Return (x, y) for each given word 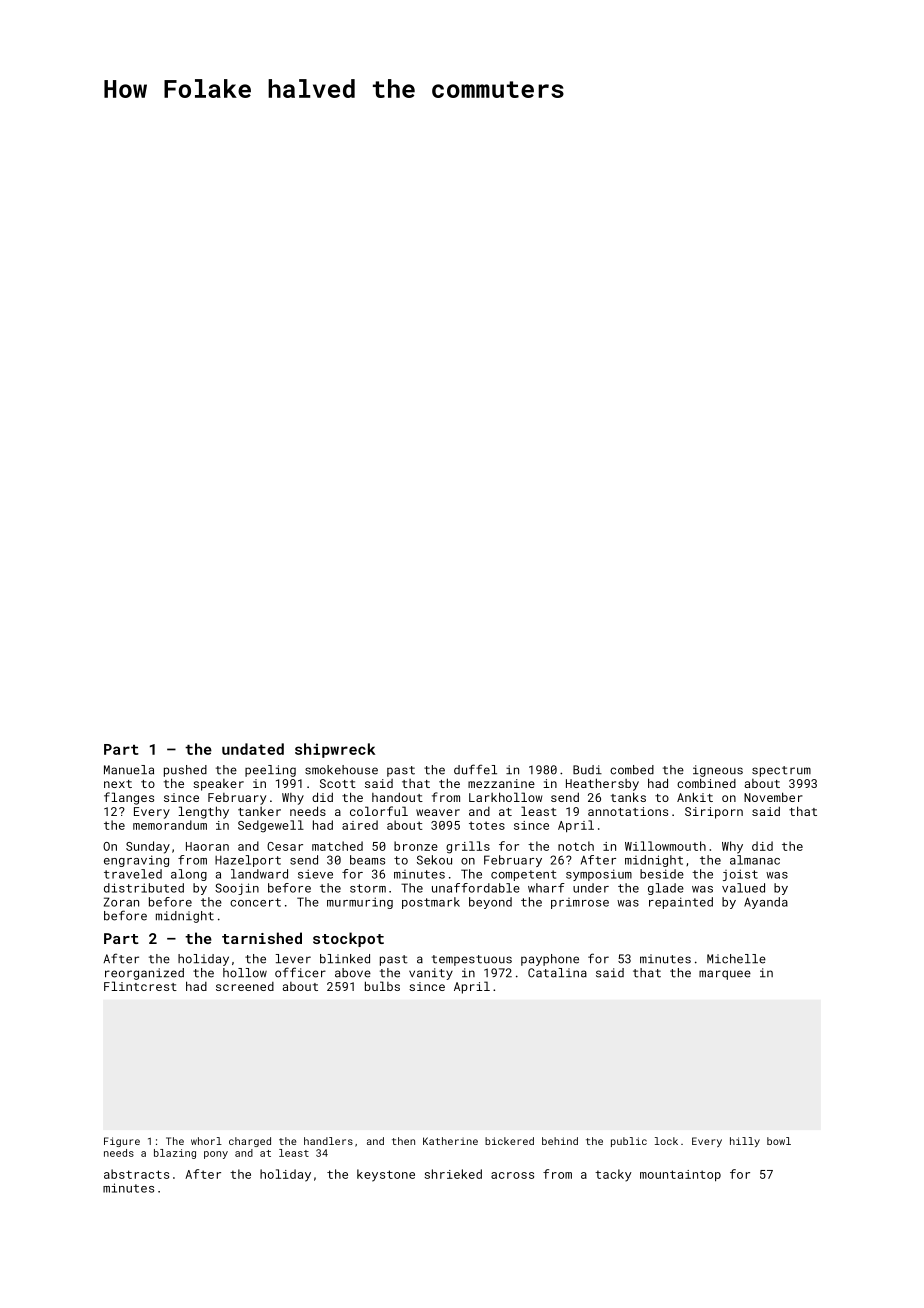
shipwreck (335, 750)
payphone (550, 960)
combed (632, 770)
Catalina (557, 973)
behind (560, 1141)
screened (245, 986)
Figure (122, 1142)
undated (253, 749)
